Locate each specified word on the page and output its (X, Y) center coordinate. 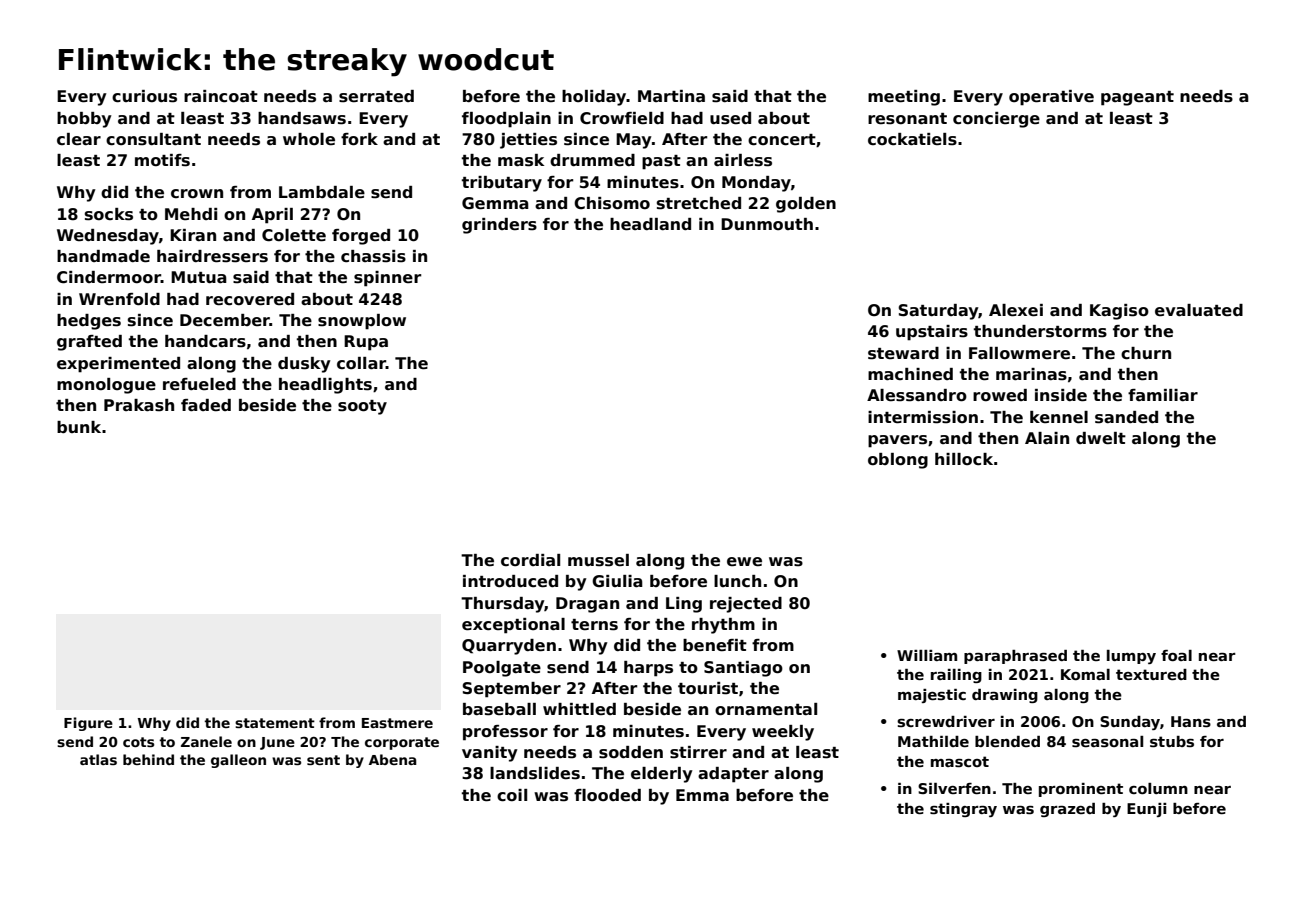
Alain (1047, 438)
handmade (103, 256)
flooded (607, 795)
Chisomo (612, 203)
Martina (671, 96)
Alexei (1016, 310)
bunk (79, 427)
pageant (1137, 98)
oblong (898, 461)
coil (512, 795)
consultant (153, 139)
